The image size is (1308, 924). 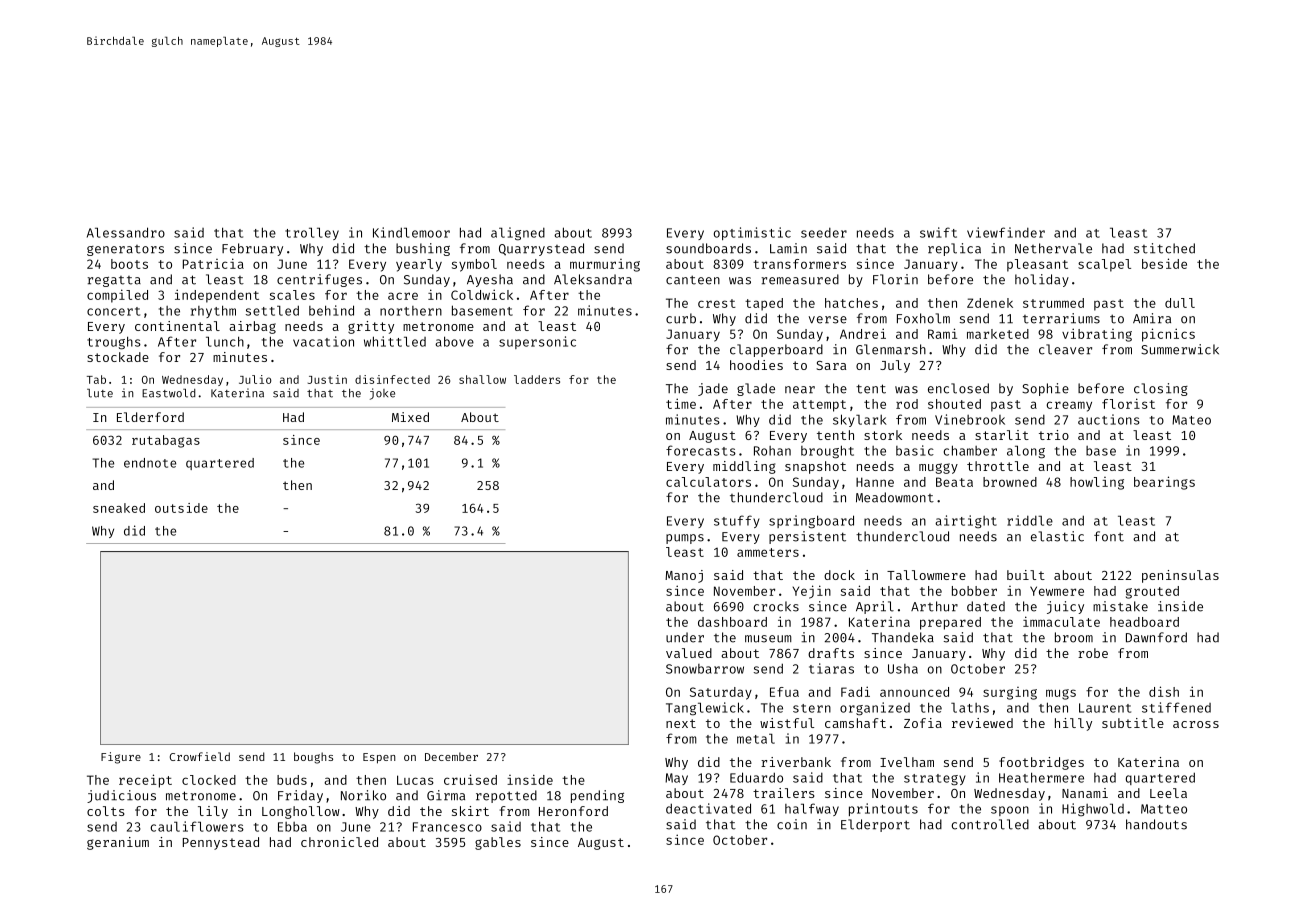 I want to click on coin, so click(x=792, y=824).
